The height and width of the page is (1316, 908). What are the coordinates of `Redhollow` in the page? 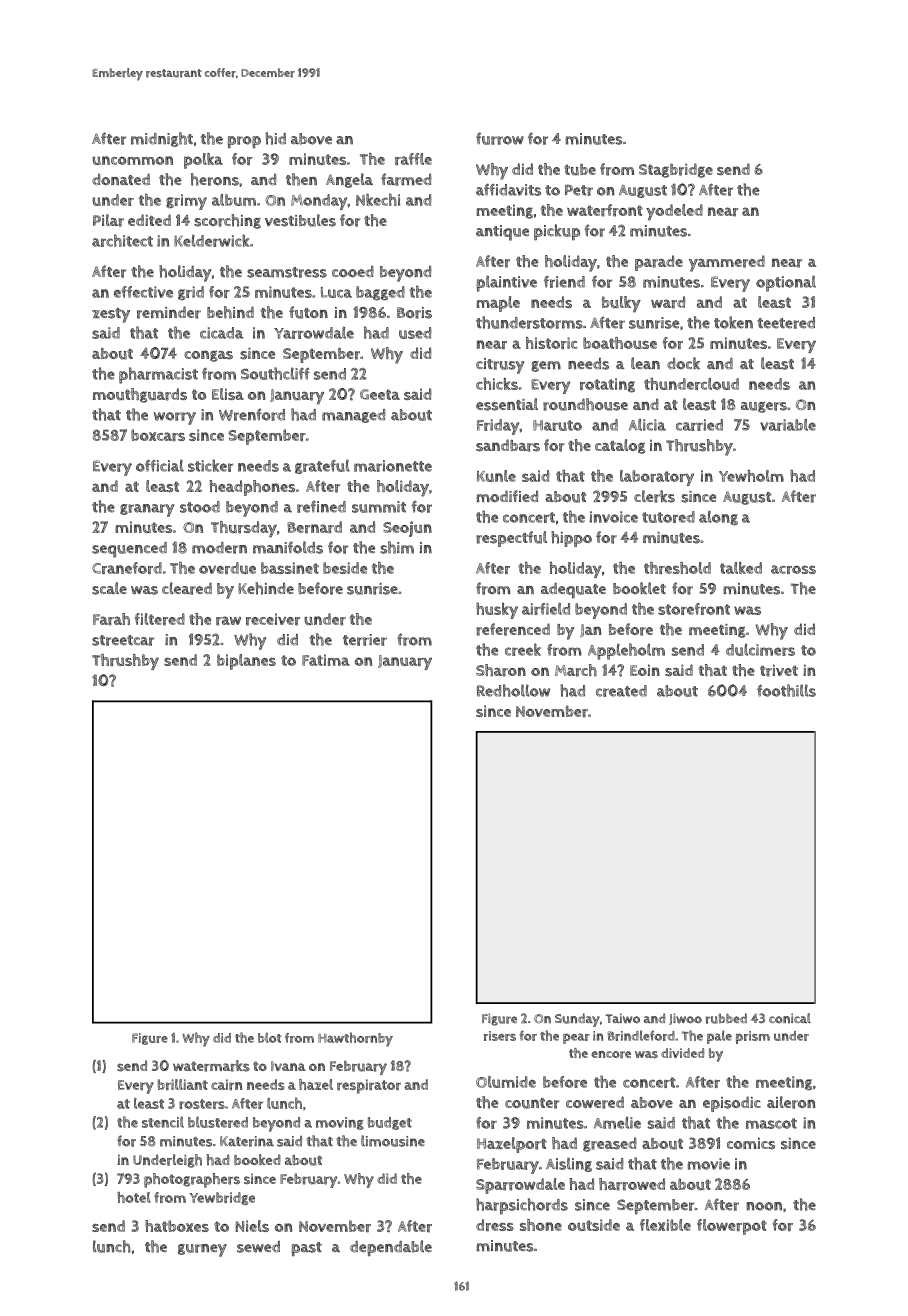 It's located at (513, 690).
